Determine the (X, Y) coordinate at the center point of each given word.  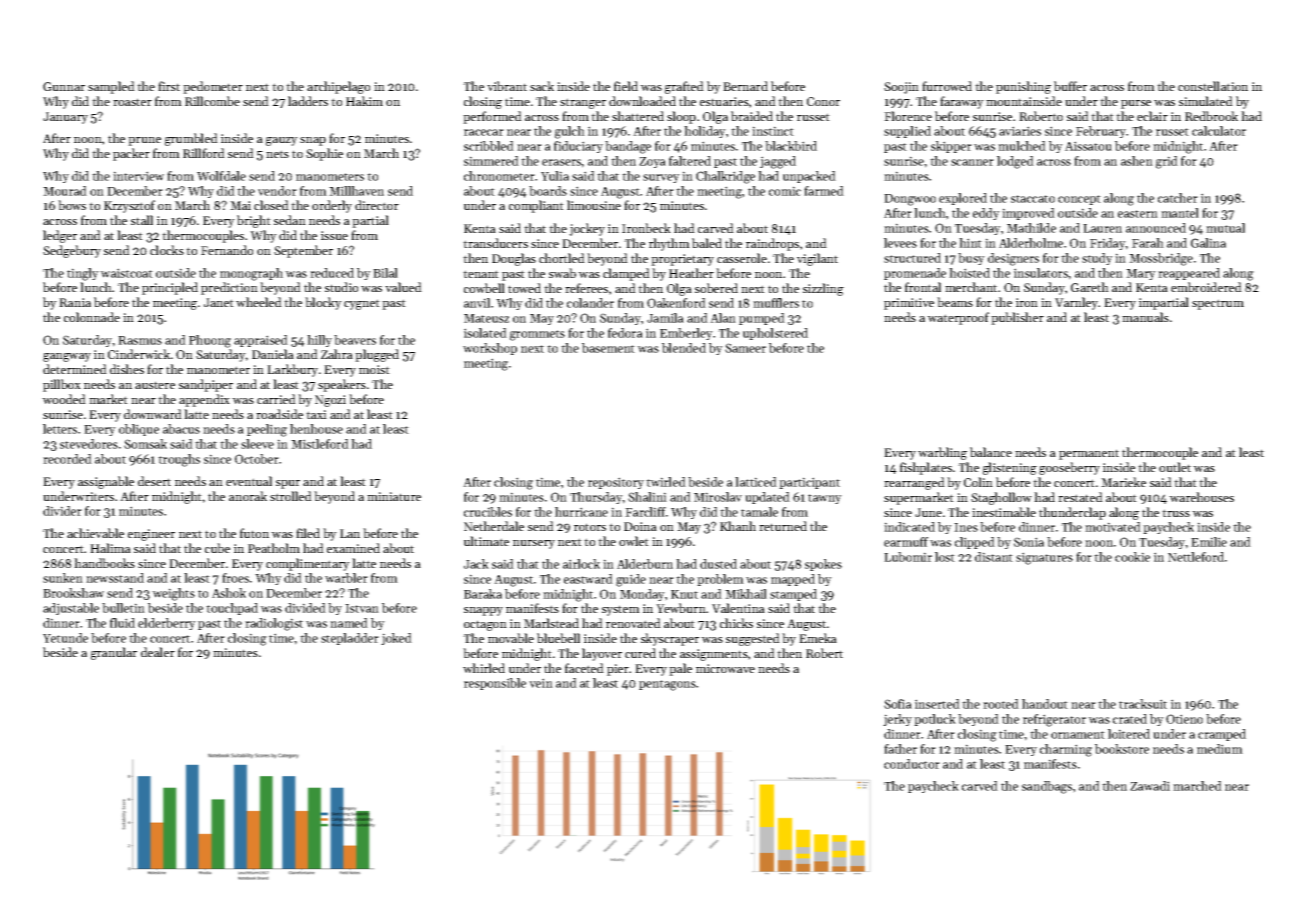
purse (1136, 104)
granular (114, 653)
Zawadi (1150, 786)
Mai (240, 205)
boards (548, 191)
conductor (912, 764)
